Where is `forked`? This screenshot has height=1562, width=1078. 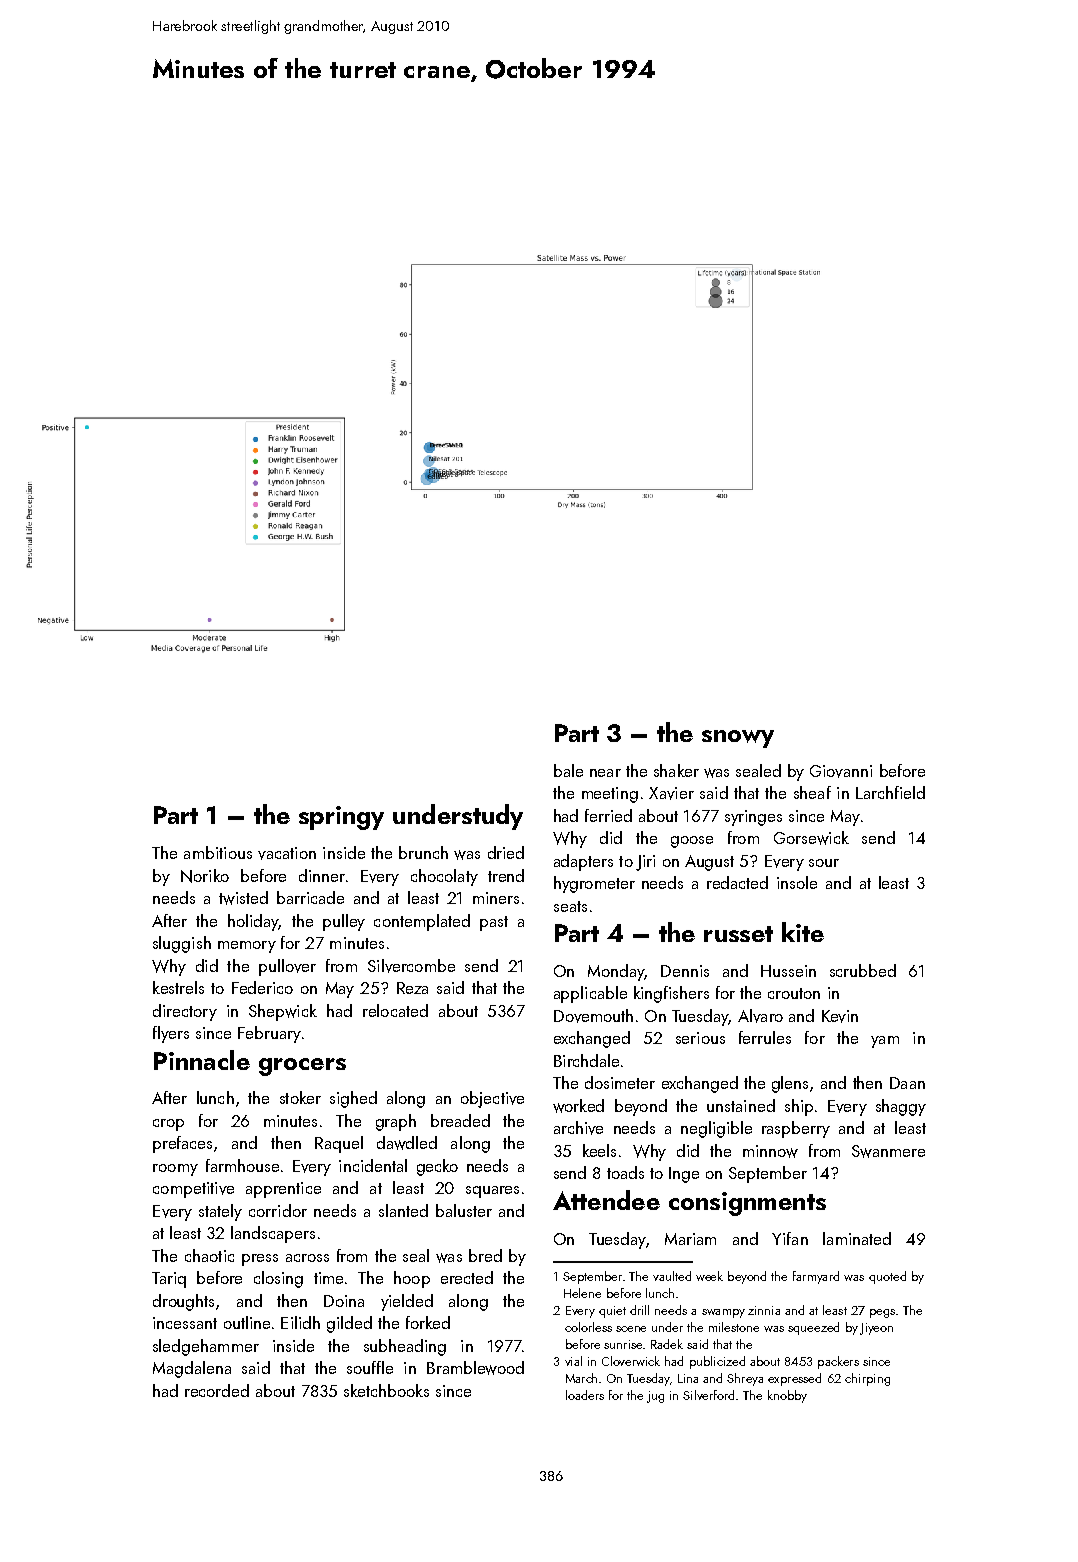 forked is located at coordinates (428, 1322).
